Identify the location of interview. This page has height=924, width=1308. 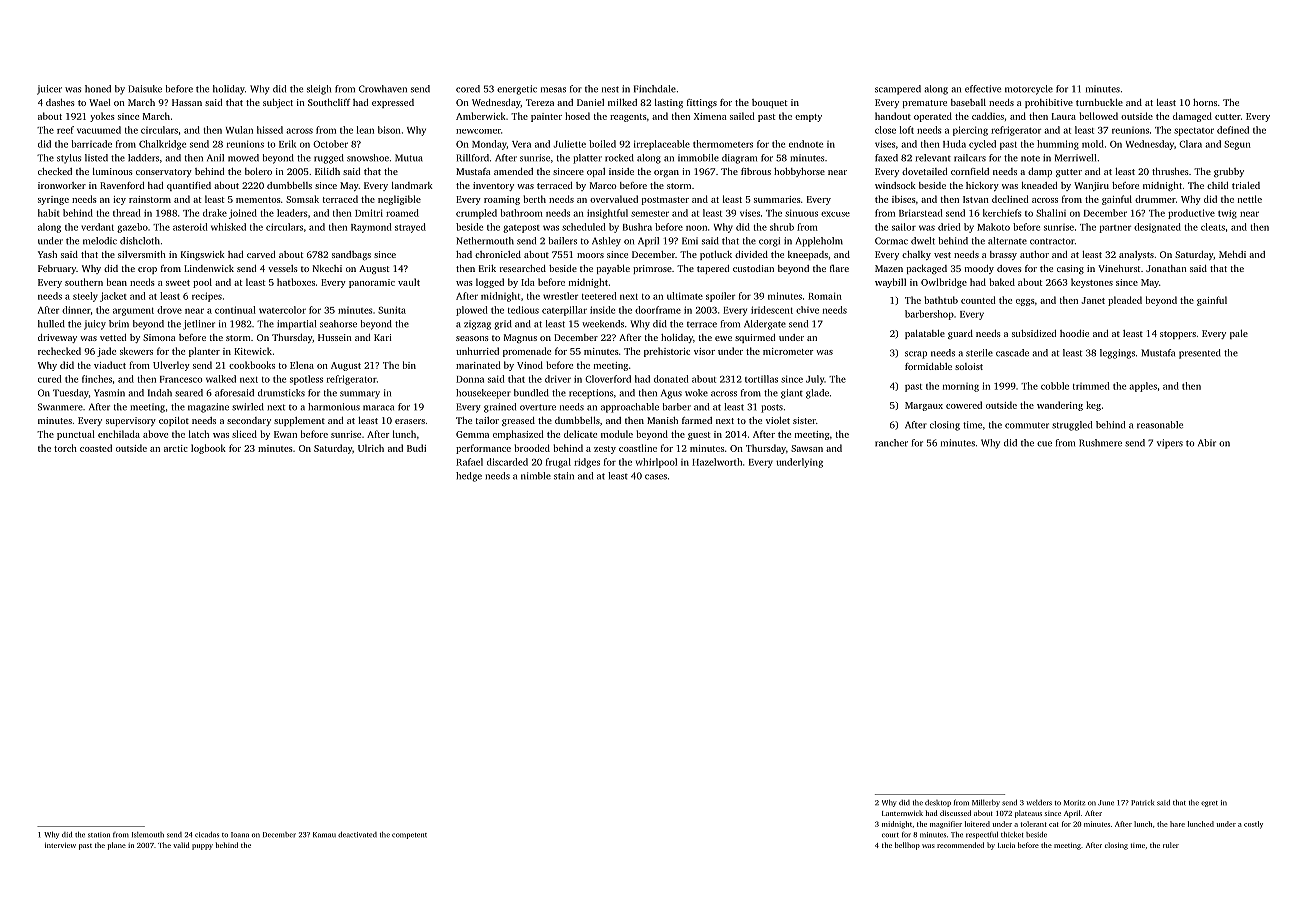
(60, 845).
